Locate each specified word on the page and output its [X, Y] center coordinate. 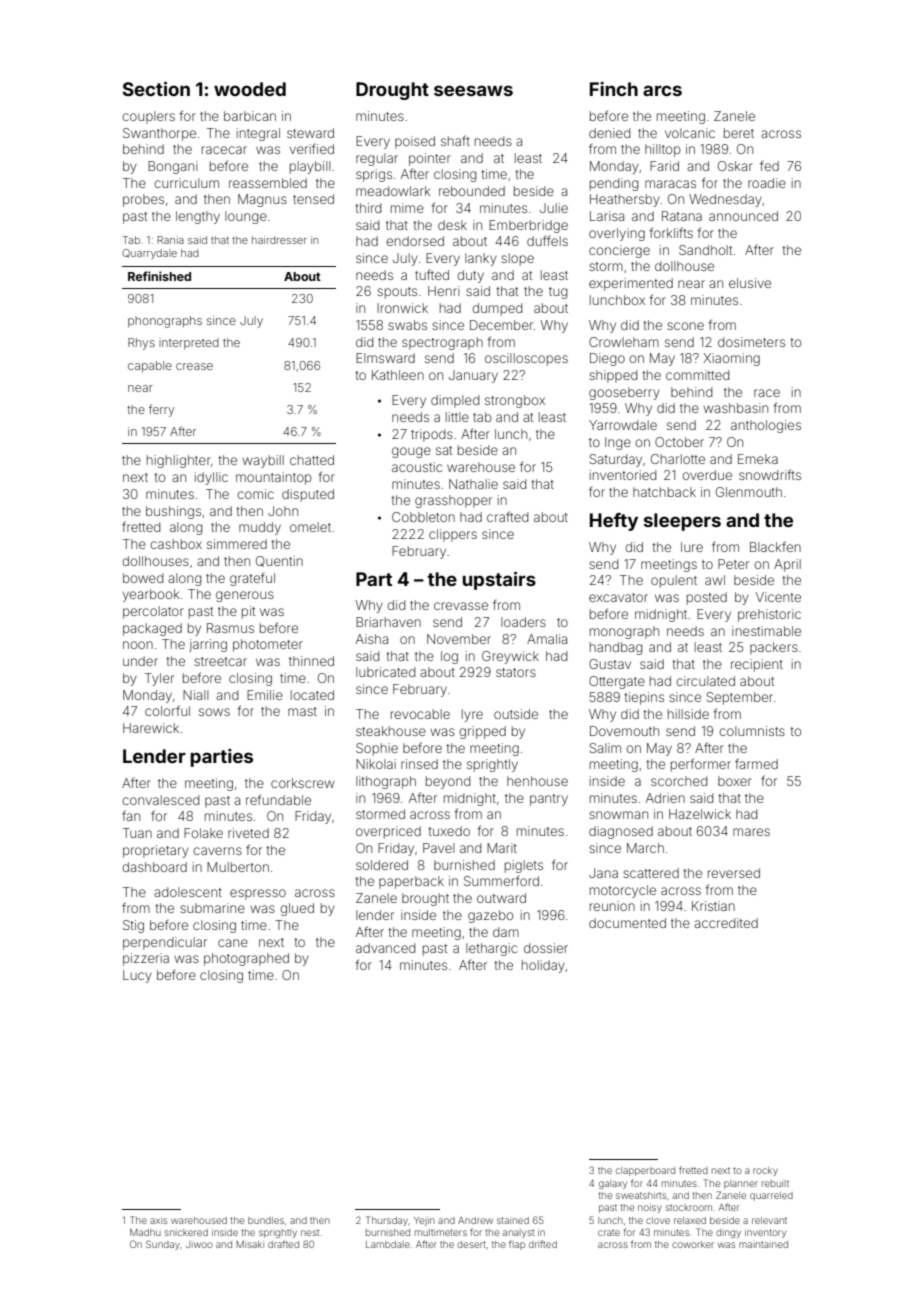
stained [513, 1220]
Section [156, 89]
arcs [662, 90]
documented [627, 923]
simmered [237, 544]
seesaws [473, 90]
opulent [674, 581]
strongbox [515, 401]
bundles [266, 1220]
